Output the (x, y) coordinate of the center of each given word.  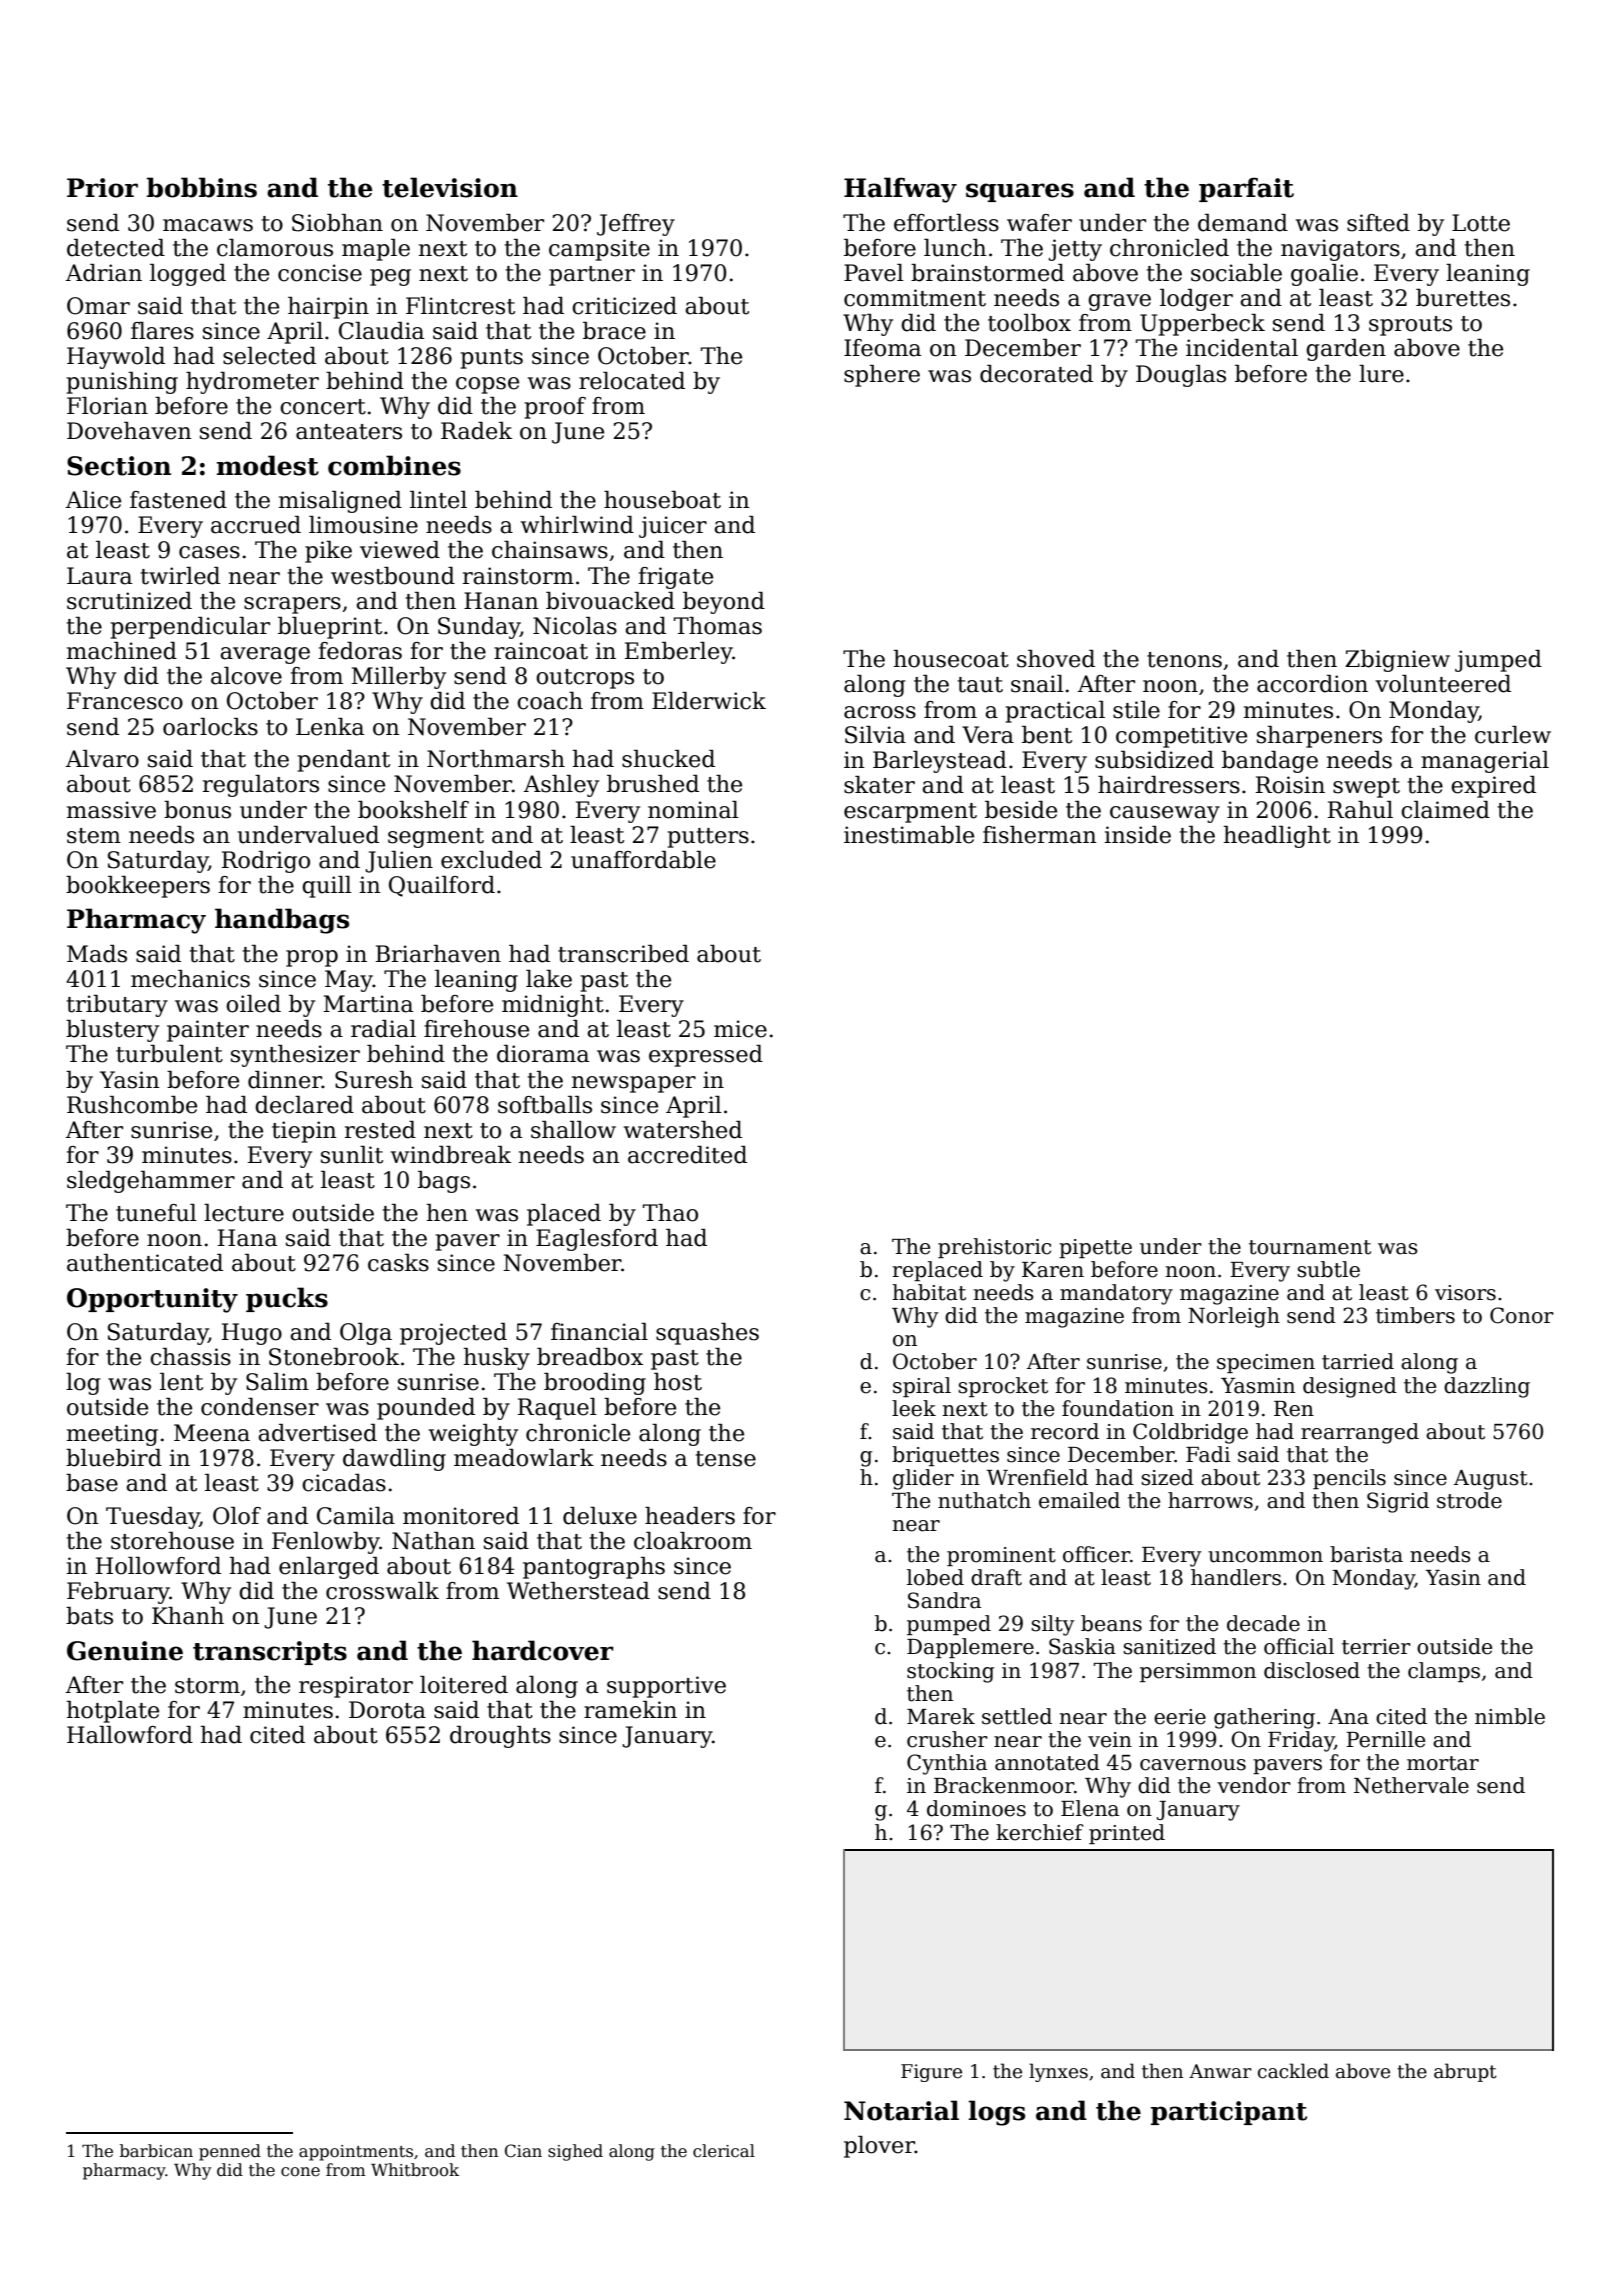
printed (1127, 1834)
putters (708, 838)
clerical (724, 2151)
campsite (599, 250)
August (1491, 1480)
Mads (97, 954)
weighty (473, 1435)
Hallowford (130, 1735)
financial (599, 1332)
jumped (1498, 661)
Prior (102, 188)
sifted (1378, 223)
